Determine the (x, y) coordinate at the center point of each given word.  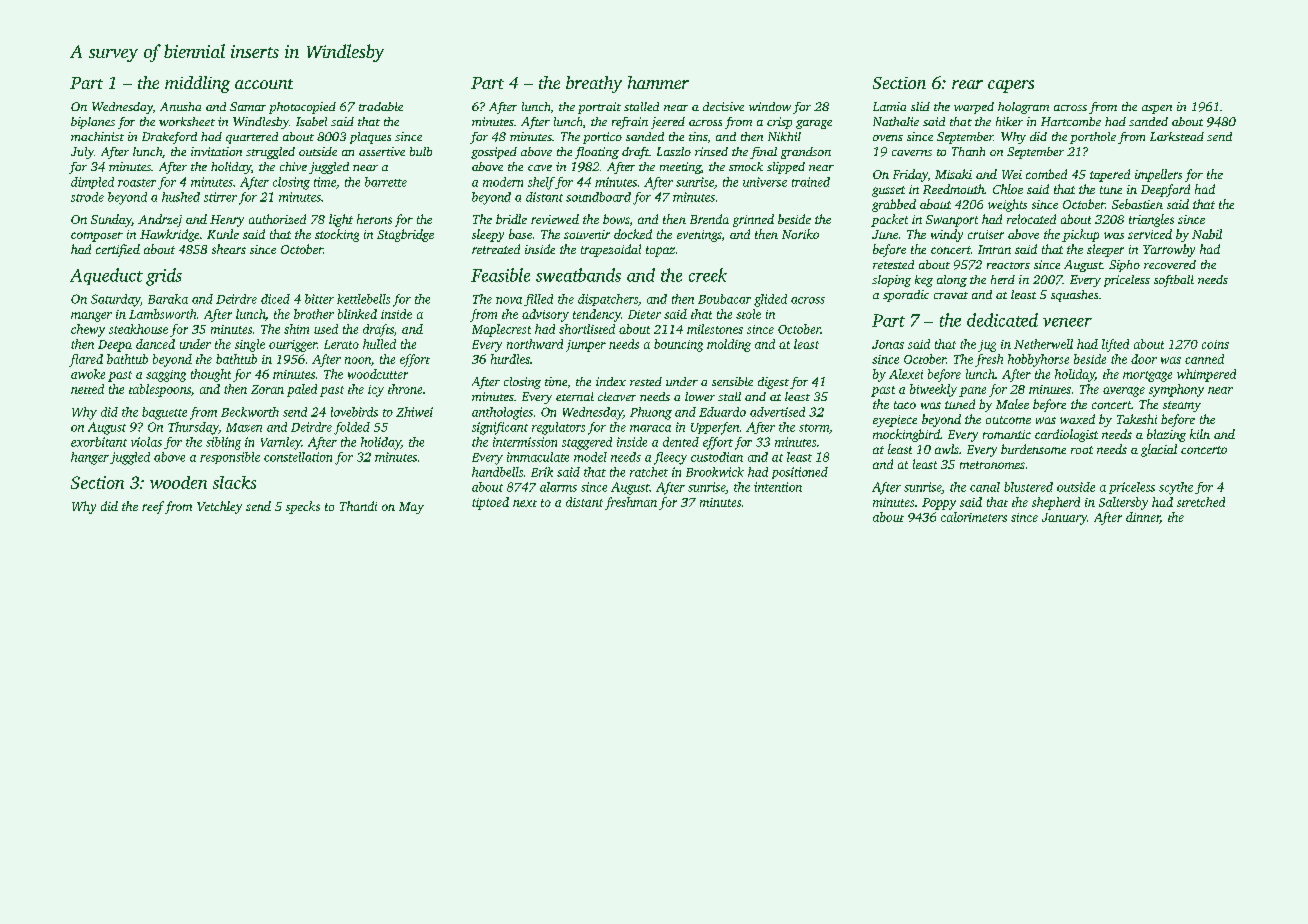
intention (778, 487)
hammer (658, 82)
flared (86, 360)
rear (967, 84)
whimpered (1206, 375)
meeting (680, 168)
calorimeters (974, 517)
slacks (234, 482)
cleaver (617, 396)
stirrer (220, 197)
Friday (910, 175)
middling (197, 84)
